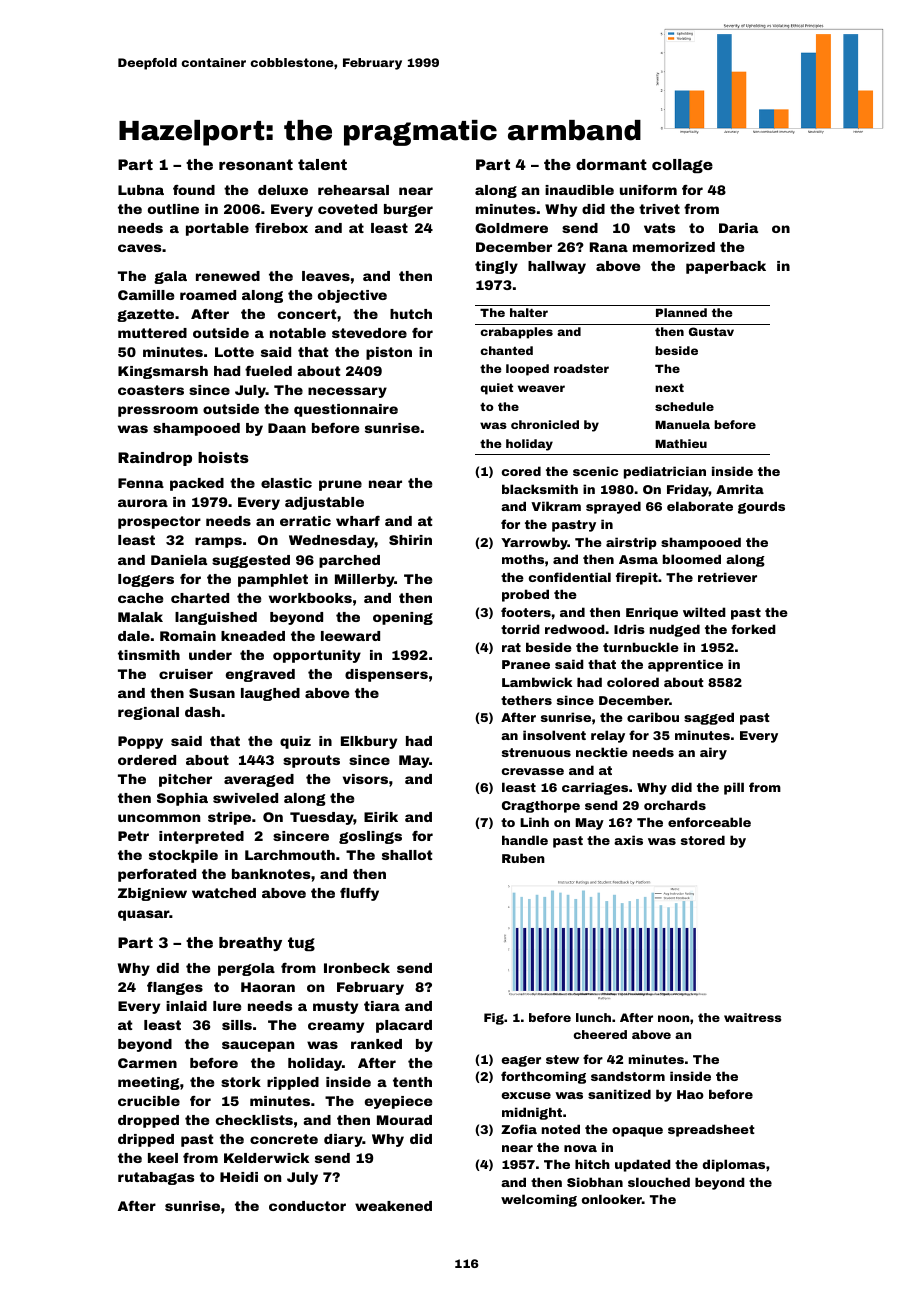  What do you see at coordinates (359, 894) in the screenshot?
I see `fluffy` at bounding box center [359, 894].
